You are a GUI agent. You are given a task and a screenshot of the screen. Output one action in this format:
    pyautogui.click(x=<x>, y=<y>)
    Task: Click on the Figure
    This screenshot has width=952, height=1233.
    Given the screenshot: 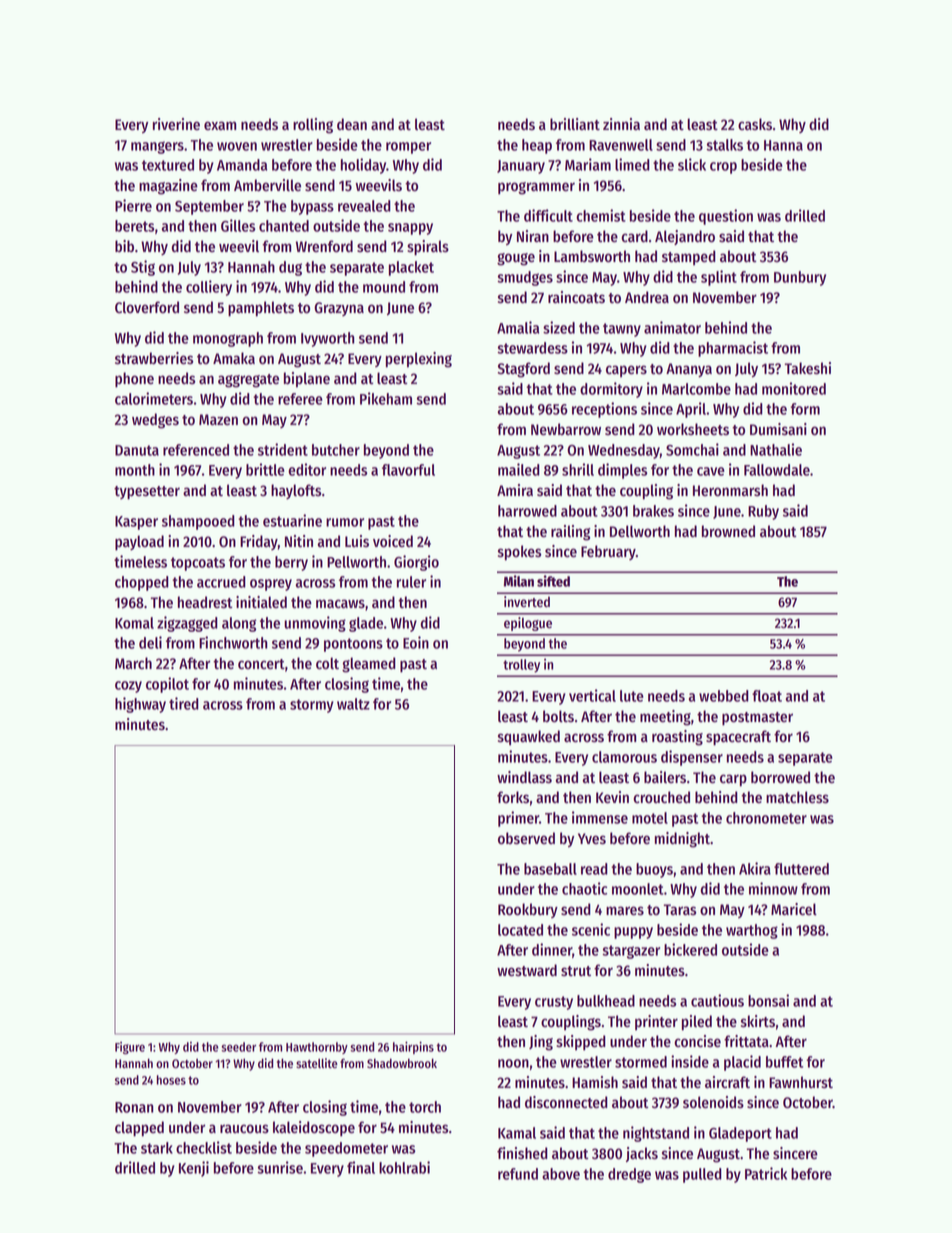 What is the action you would take?
    pyautogui.click(x=130, y=1048)
